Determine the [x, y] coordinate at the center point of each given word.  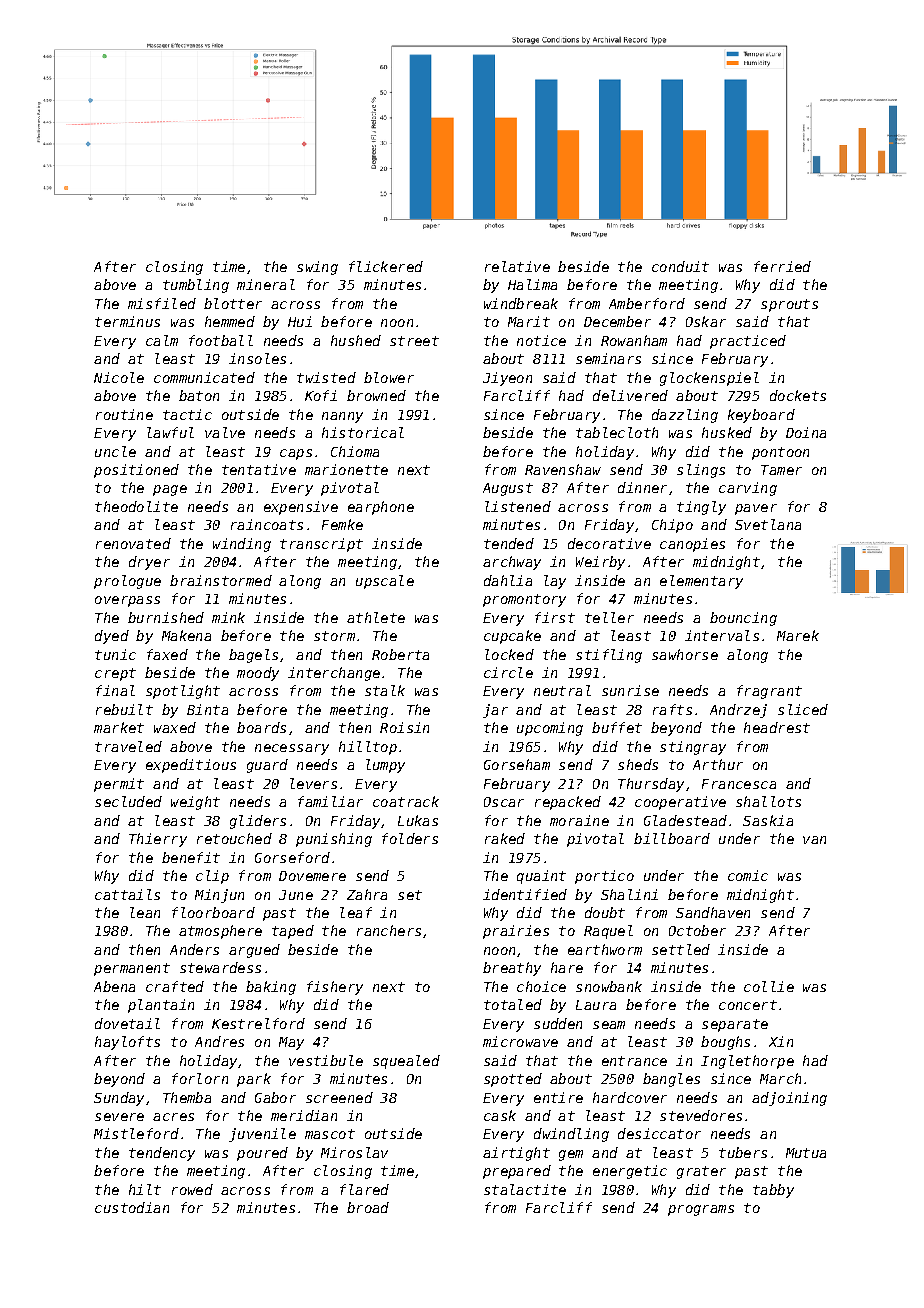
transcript [321, 545]
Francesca [739, 784]
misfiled [162, 303]
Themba [187, 1097]
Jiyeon [507, 379]
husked [727, 432]
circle [508, 672]
